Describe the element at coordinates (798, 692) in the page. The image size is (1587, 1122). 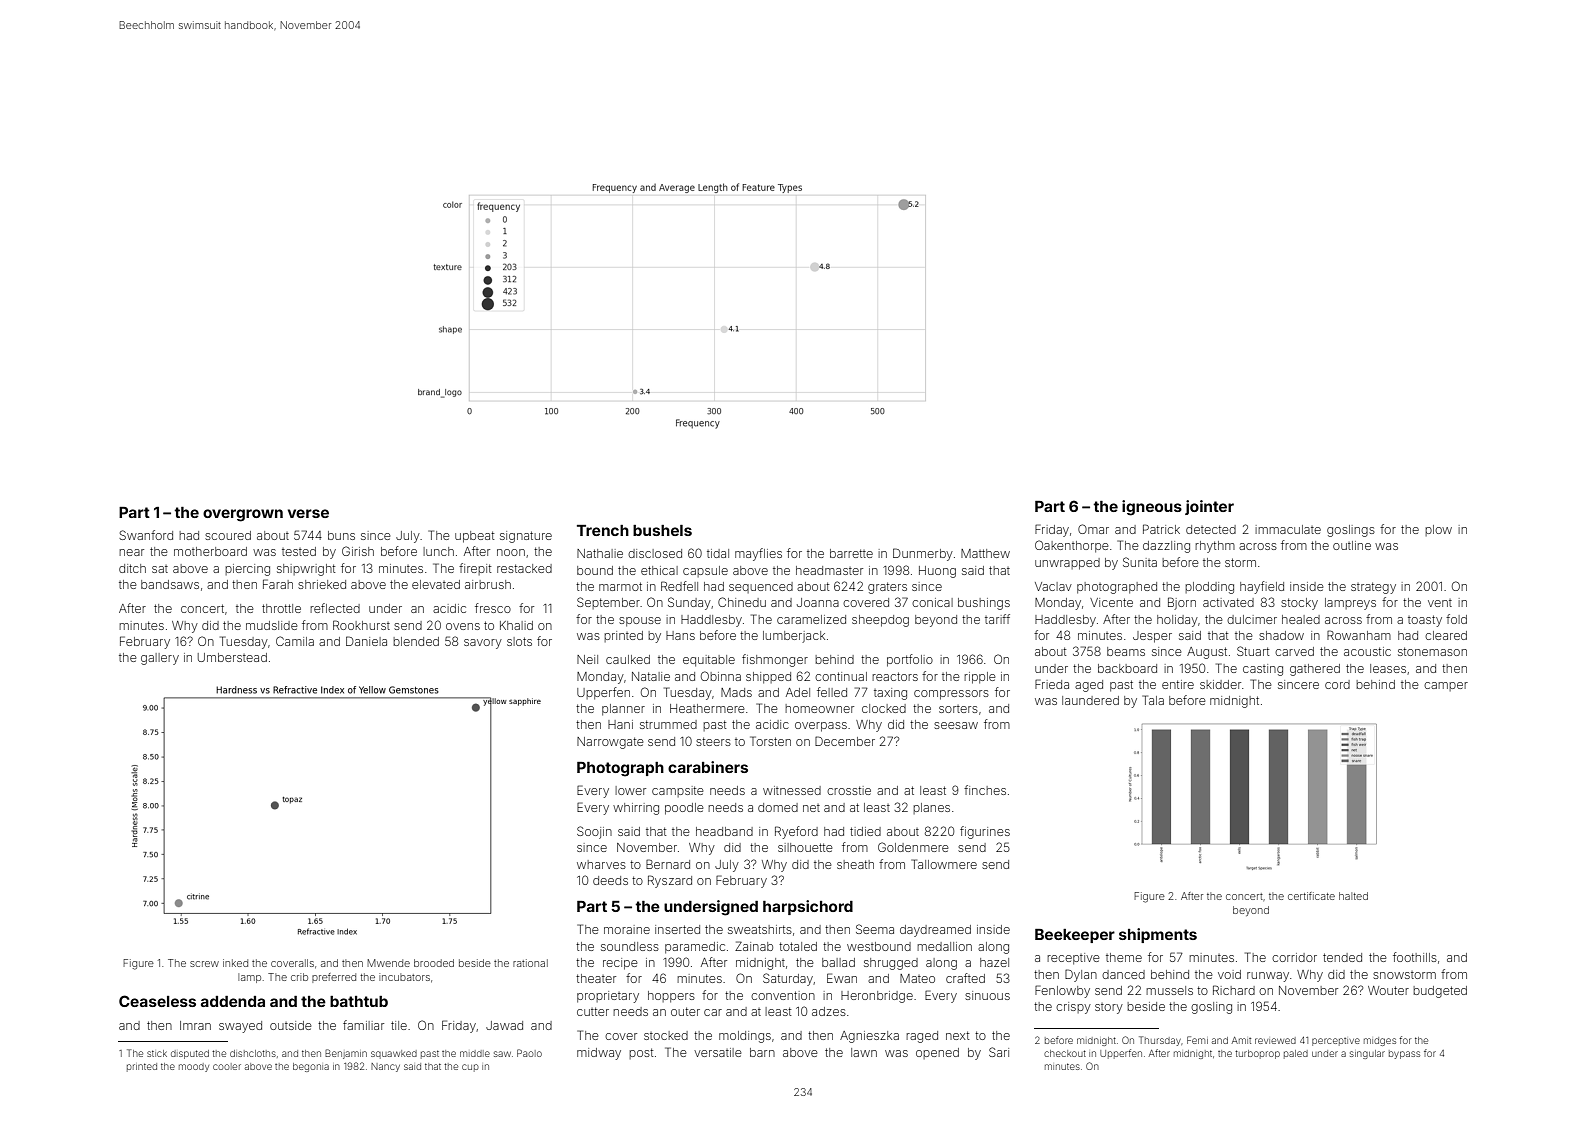
I see `Adel` at that location.
